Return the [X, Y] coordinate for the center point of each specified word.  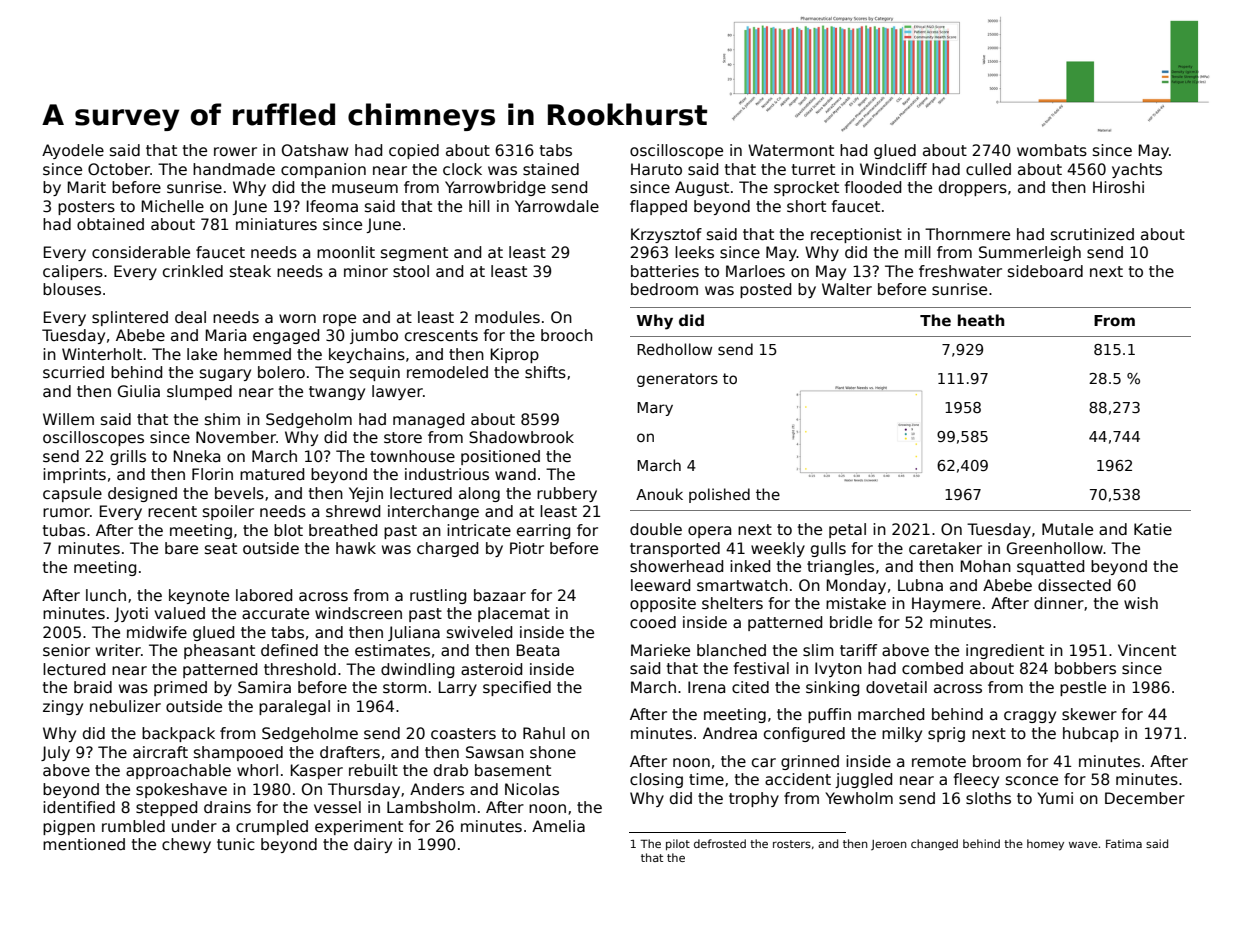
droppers [973, 188]
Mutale [1067, 529]
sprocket [806, 188]
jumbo [374, 336]
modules [507, 317]
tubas [64, 530]
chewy [186, 845]
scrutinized [1092, 234]
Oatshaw [315, 150]
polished [719, 495]
